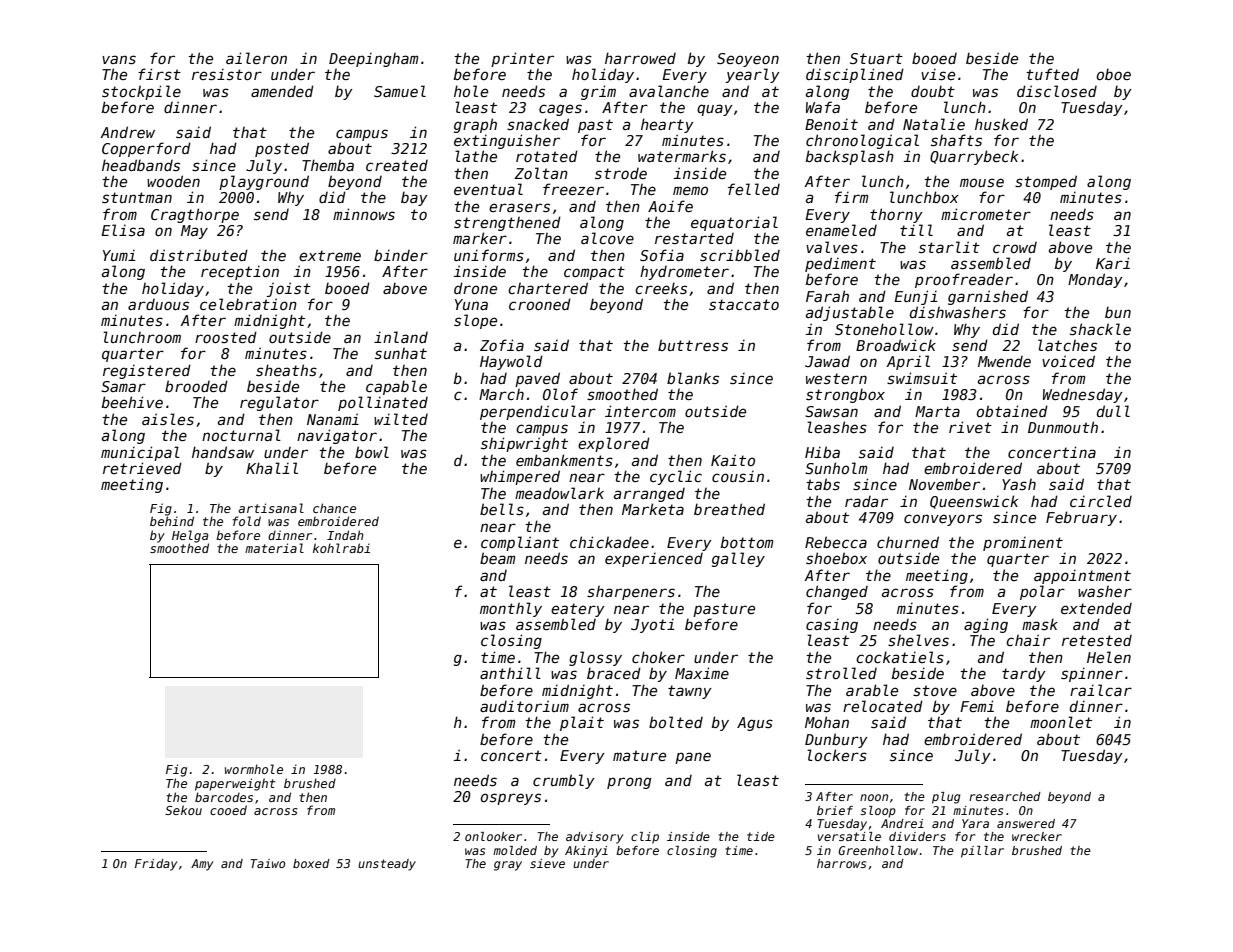 The image size is (1233, 952). Describe the element at coordinates (1083, 395) in the screenshot. I see `Wednesday` at that location.
